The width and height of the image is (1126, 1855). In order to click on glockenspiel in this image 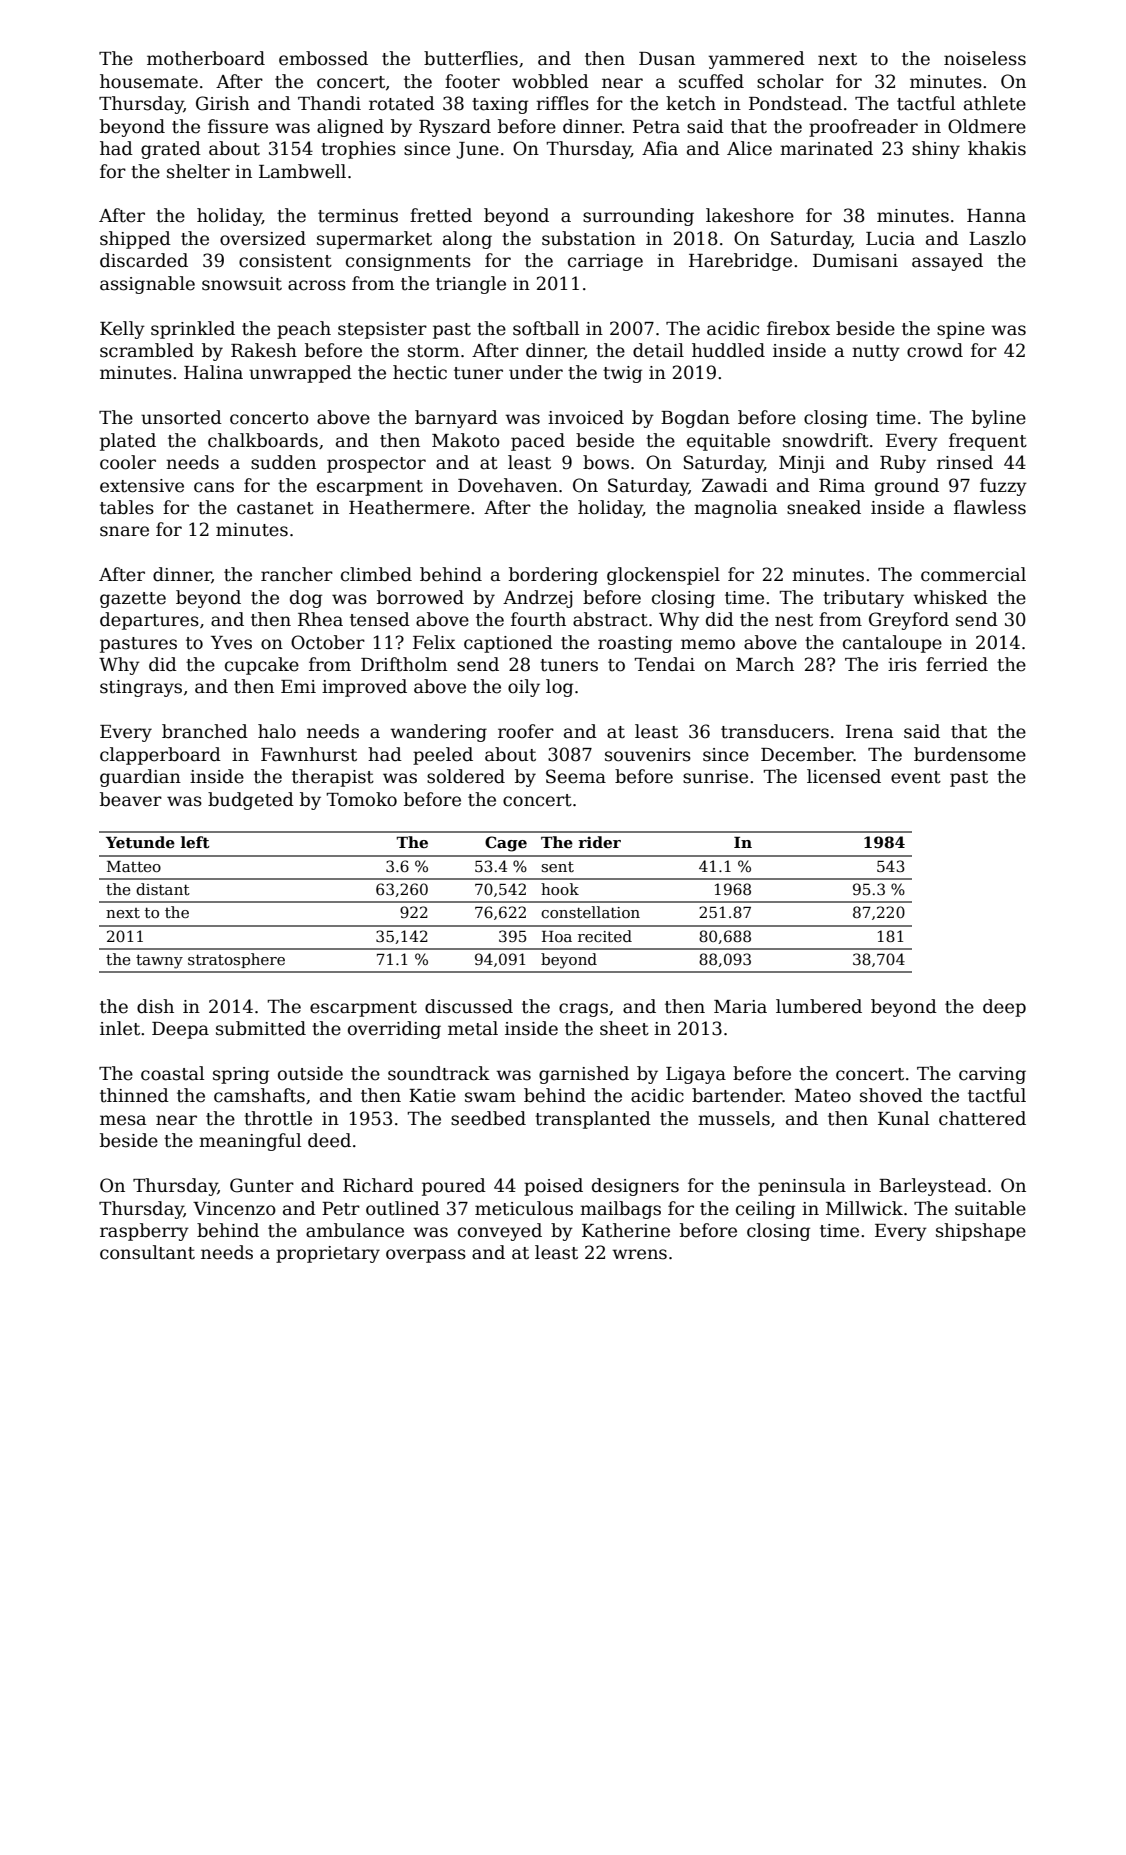, I will do `click(663, 576)`.
